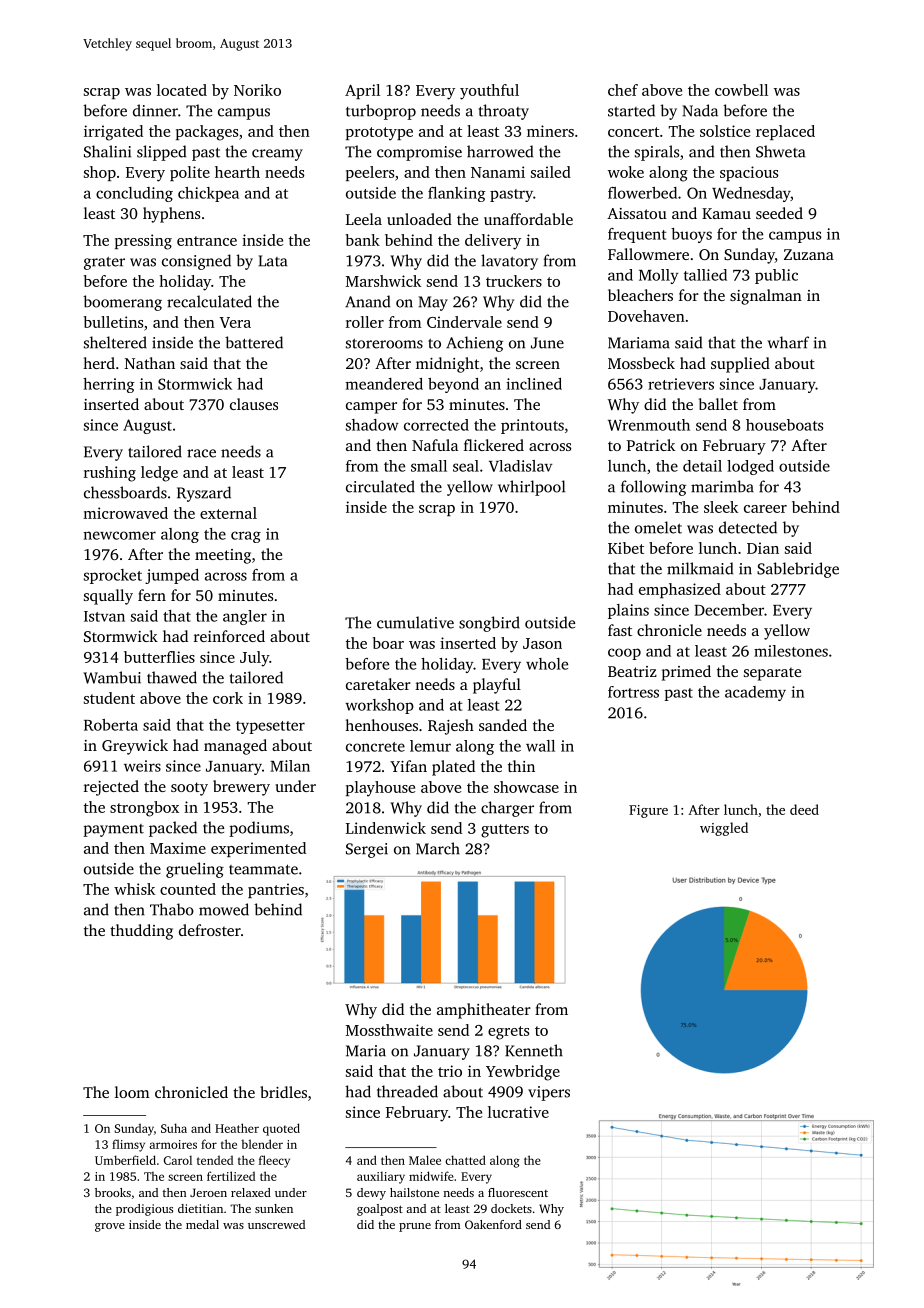 The image size is (924, 1308). What do you see at coordinates (489, 92) in the screenshot?
I see `youthful` at bounding box center [489, 92].
